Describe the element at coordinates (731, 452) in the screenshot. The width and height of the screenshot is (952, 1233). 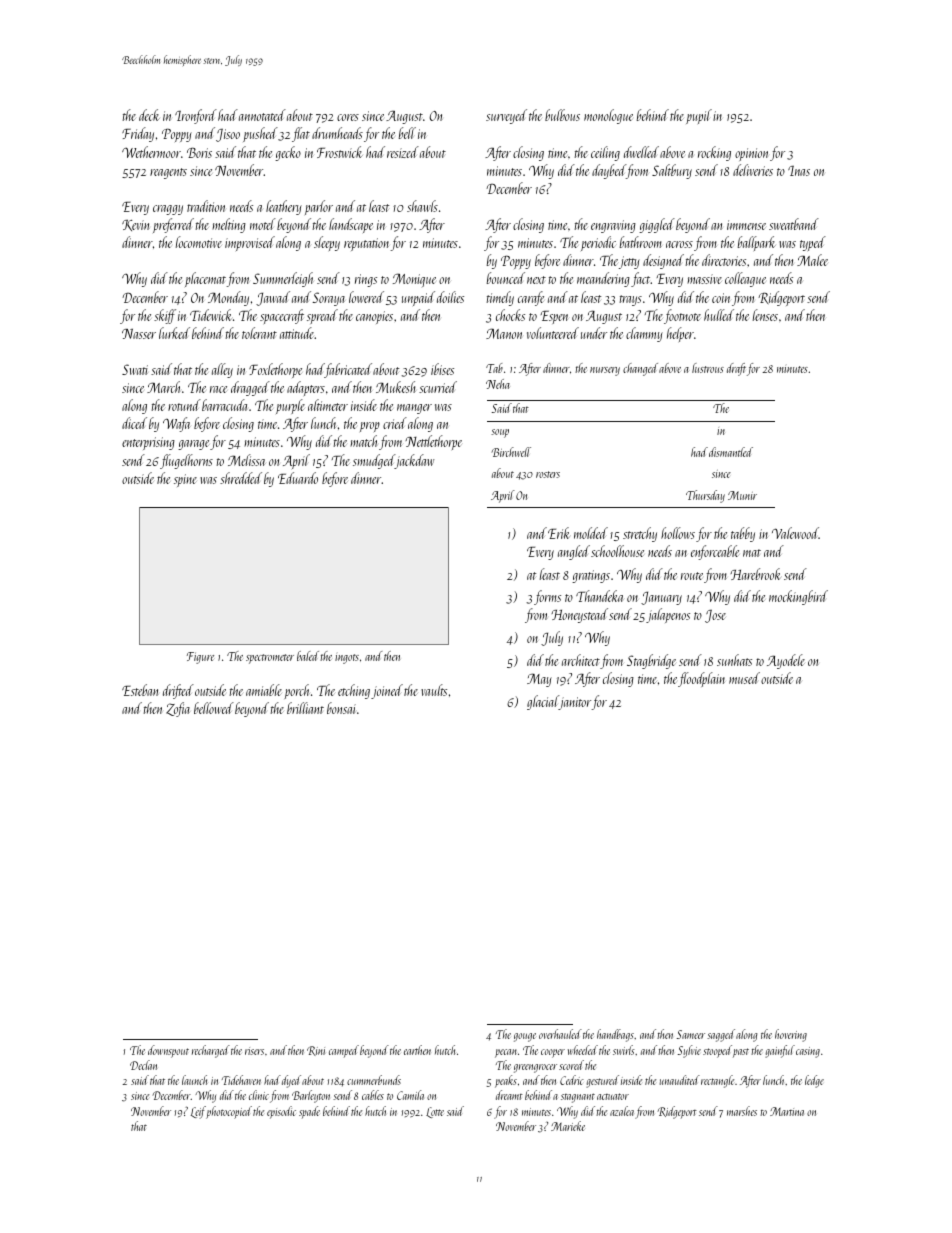
I see `dismantled` at that location.
